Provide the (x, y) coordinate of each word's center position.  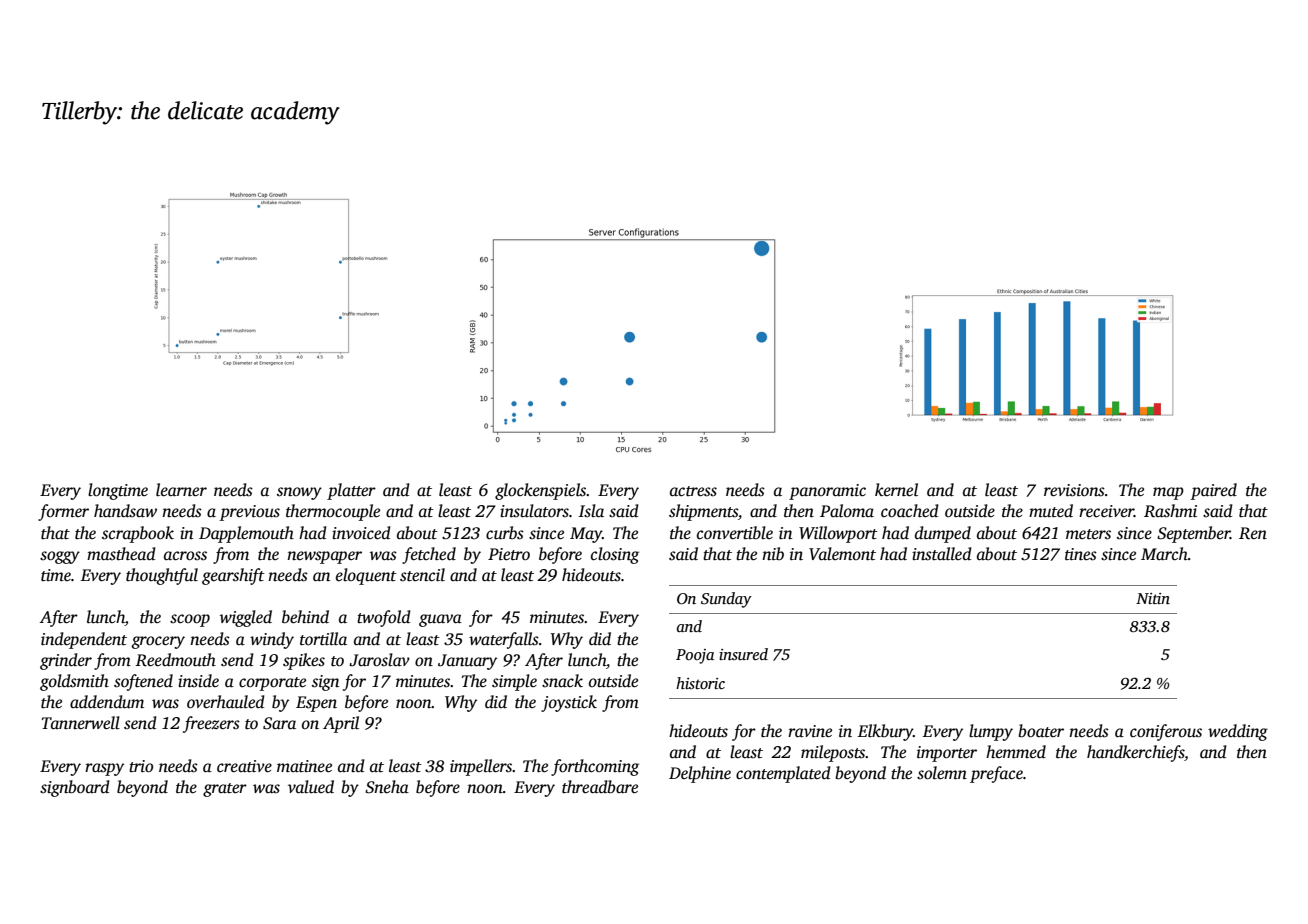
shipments (703, 512)
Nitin (1153, 598)
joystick (569, 703)
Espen (316, 704)
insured (743, 654)
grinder (66, 661)
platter (351, 491)
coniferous (1166, 732)
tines (1081, 554)
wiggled (246, 618)
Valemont (842, 553)
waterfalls (504, 640)
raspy (104, 769)
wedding (1238, 732)
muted (1051, 510)
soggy (60, 557)
